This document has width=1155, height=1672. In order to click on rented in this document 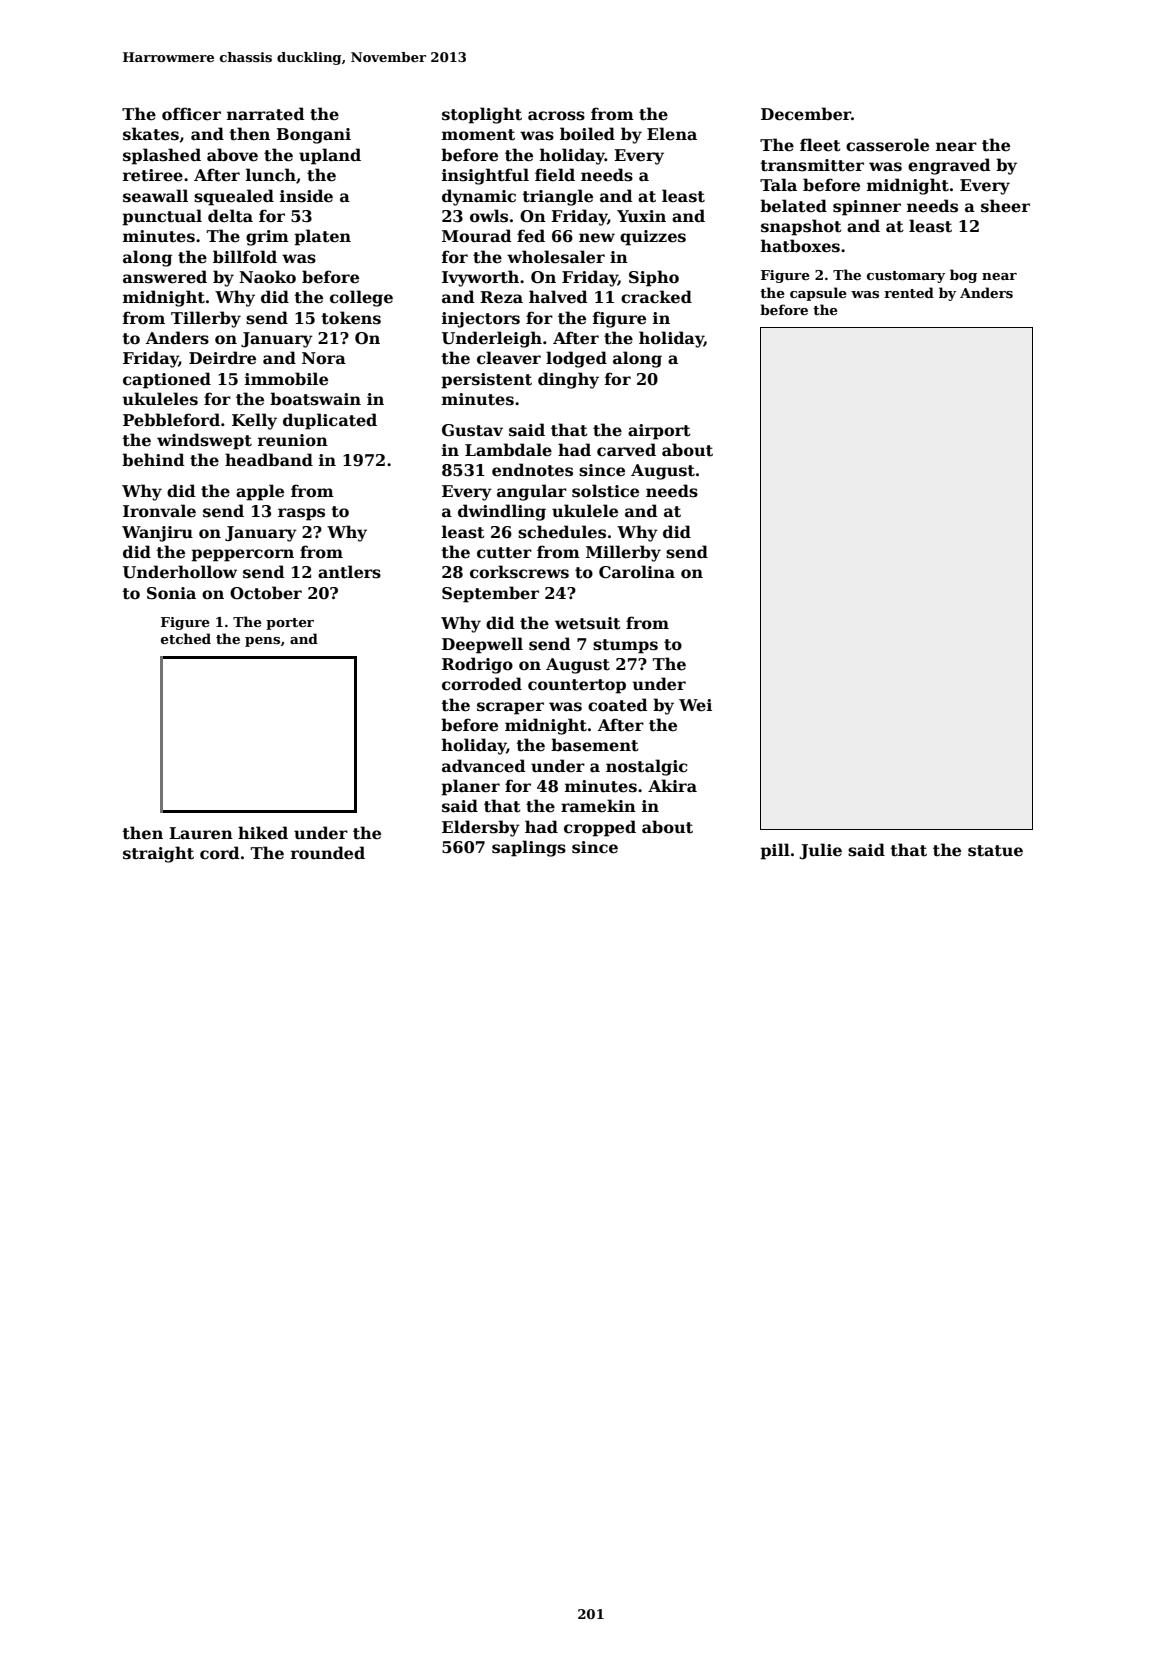, I will do `click(909, 292)`.
